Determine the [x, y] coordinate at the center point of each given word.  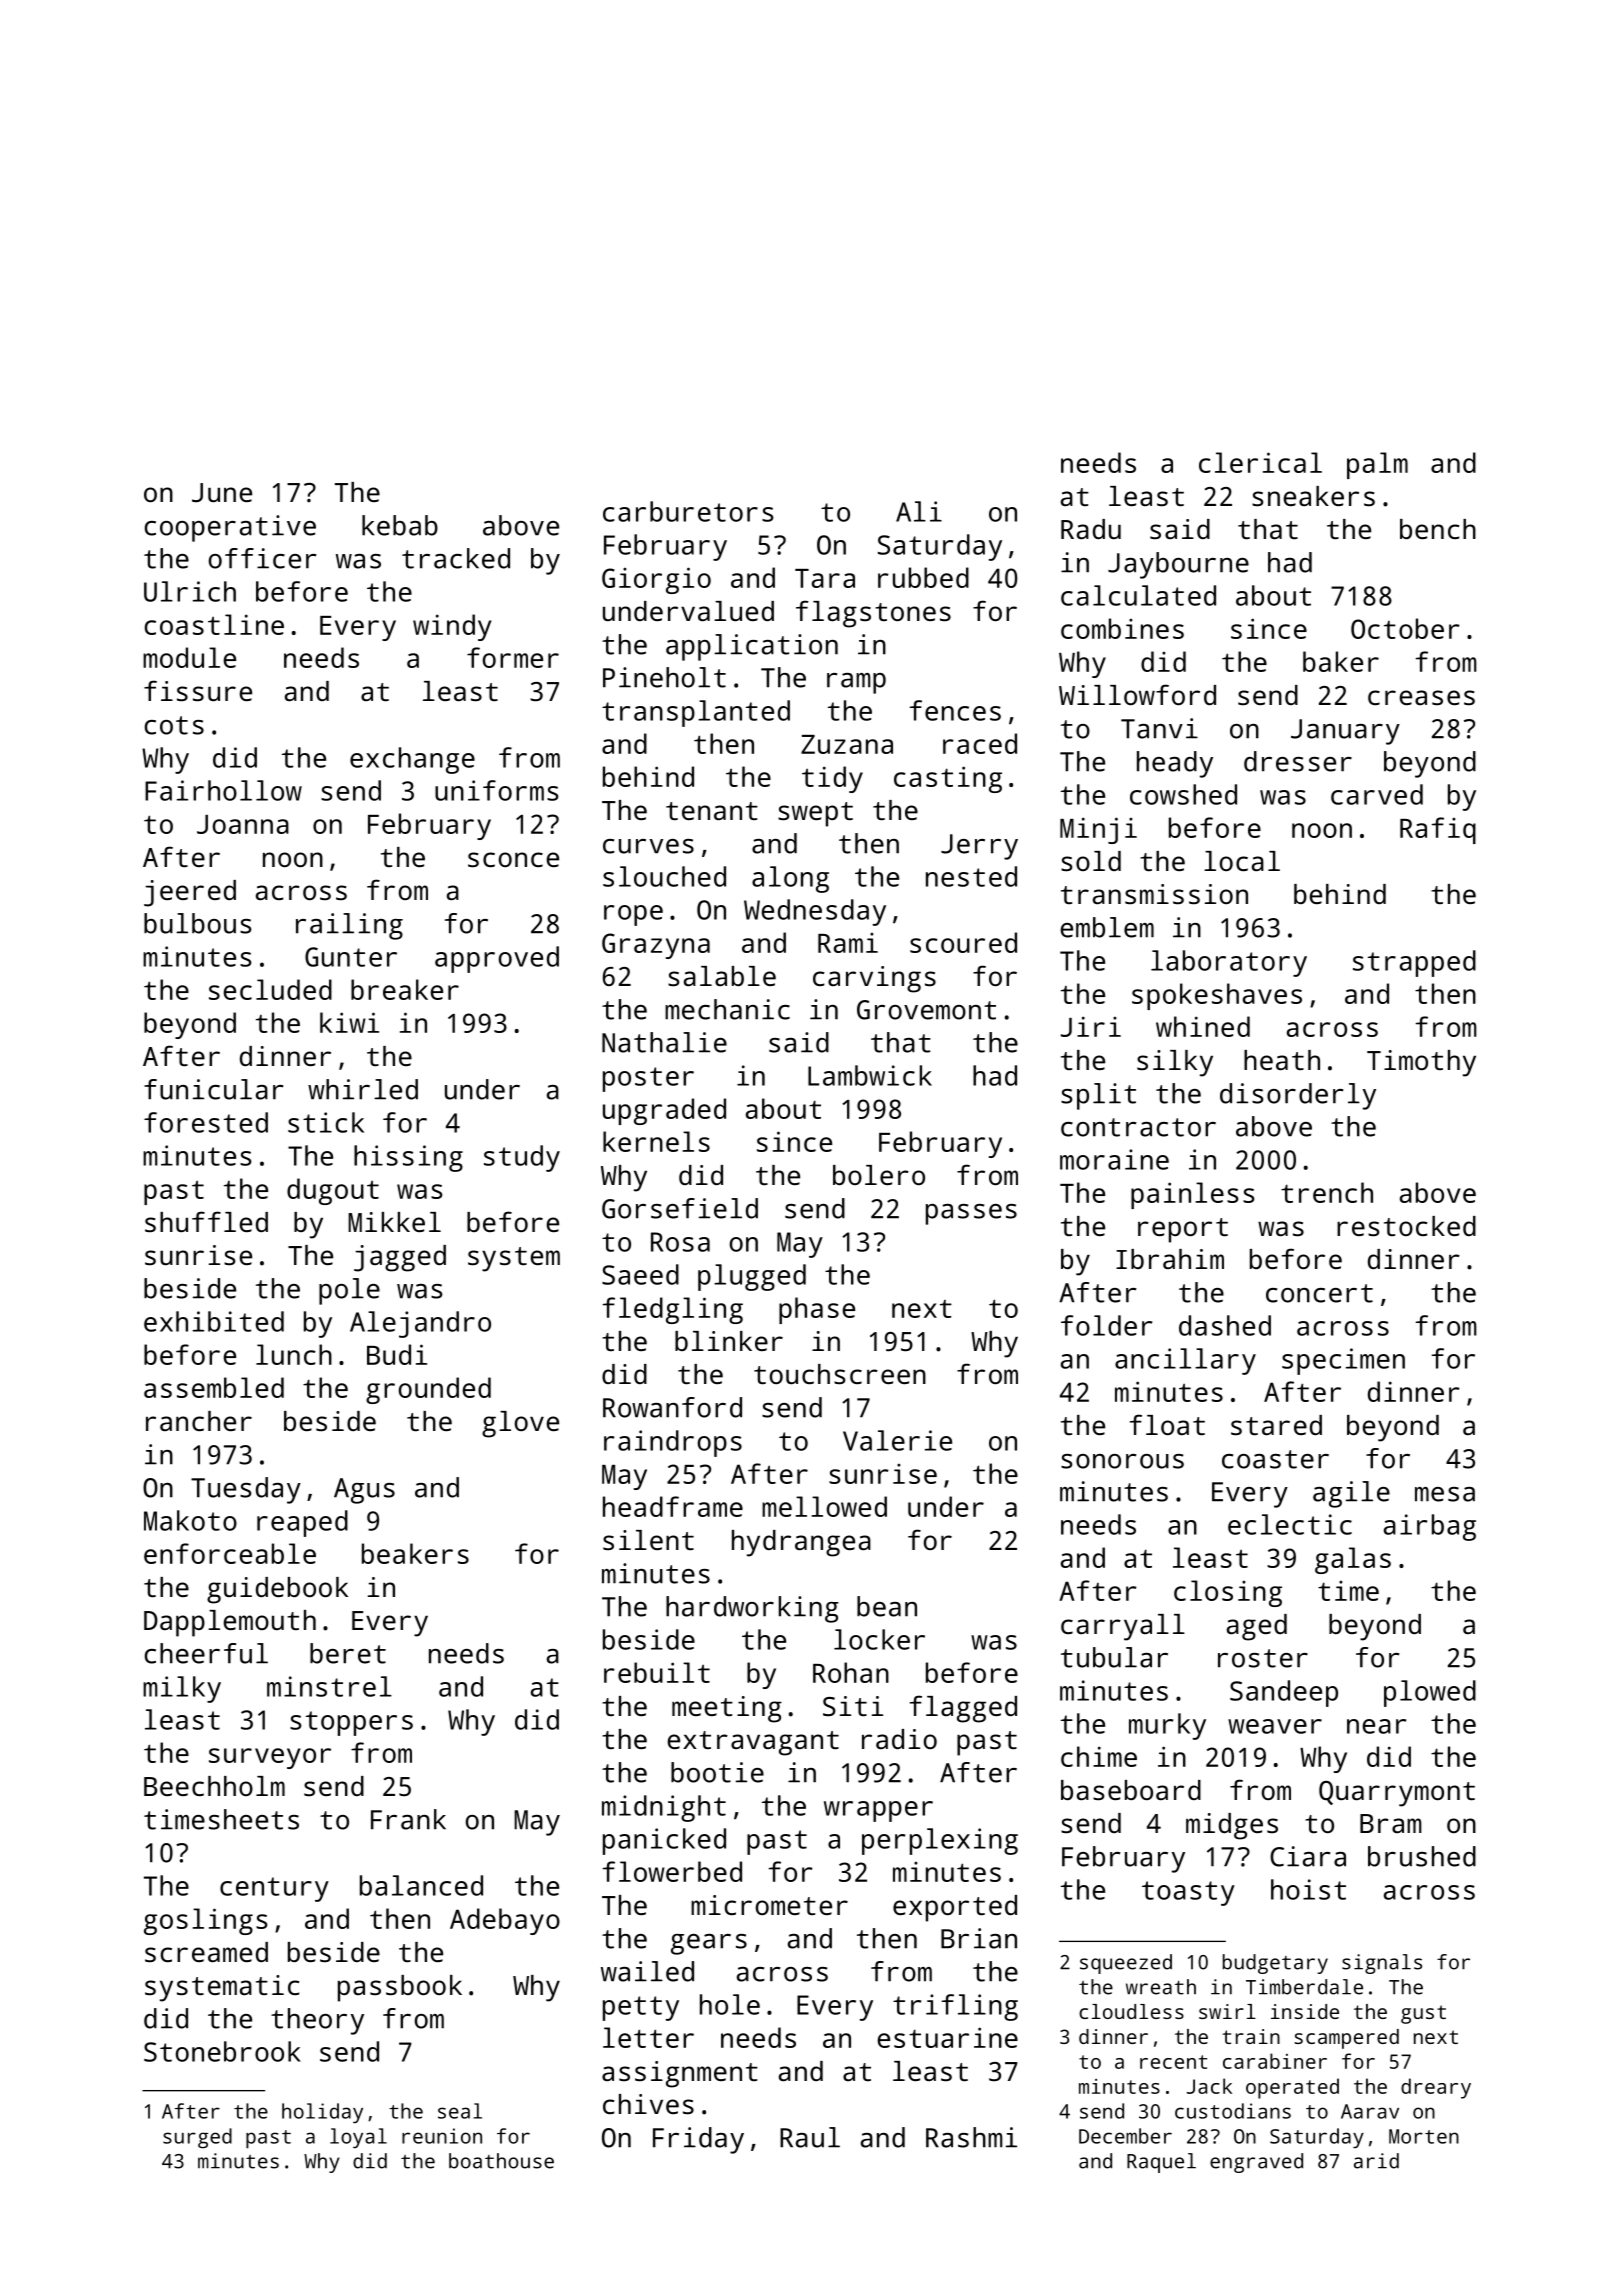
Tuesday [246, 1490]
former [513, 657]
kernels [656, 1141]
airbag [1430, 1527]
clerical [1260, 462]
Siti [853, 1706]
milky [182, 1689]
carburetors [688, 511]
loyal [358, 2138]
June [222, 492]
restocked [1406, 1226]
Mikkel [394, 1222]
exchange [412, 760]
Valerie [897, 1440]
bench [1438, 529]
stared [1276, 1425]
